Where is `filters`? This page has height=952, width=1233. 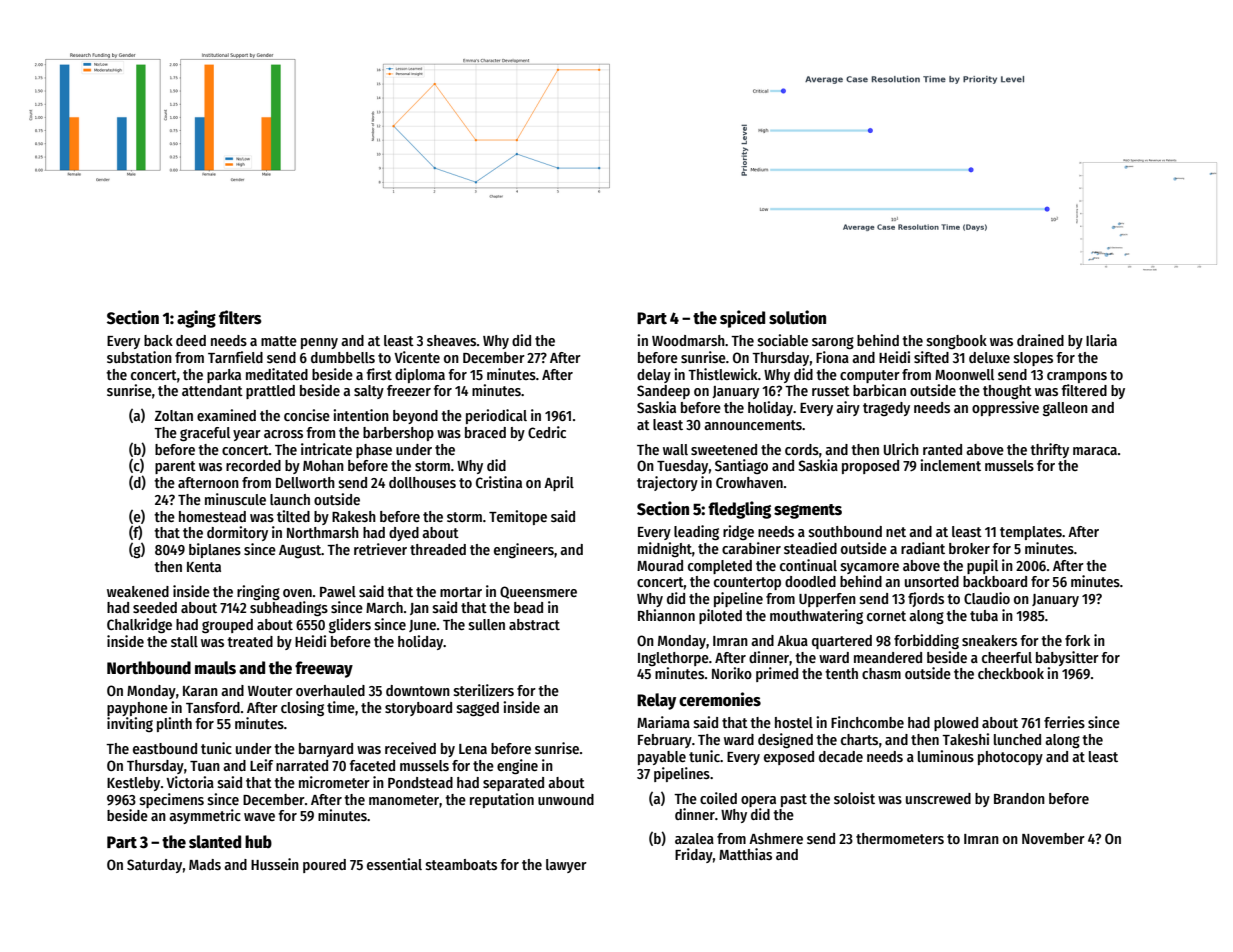
filters is located at coordinates (240, 317).
